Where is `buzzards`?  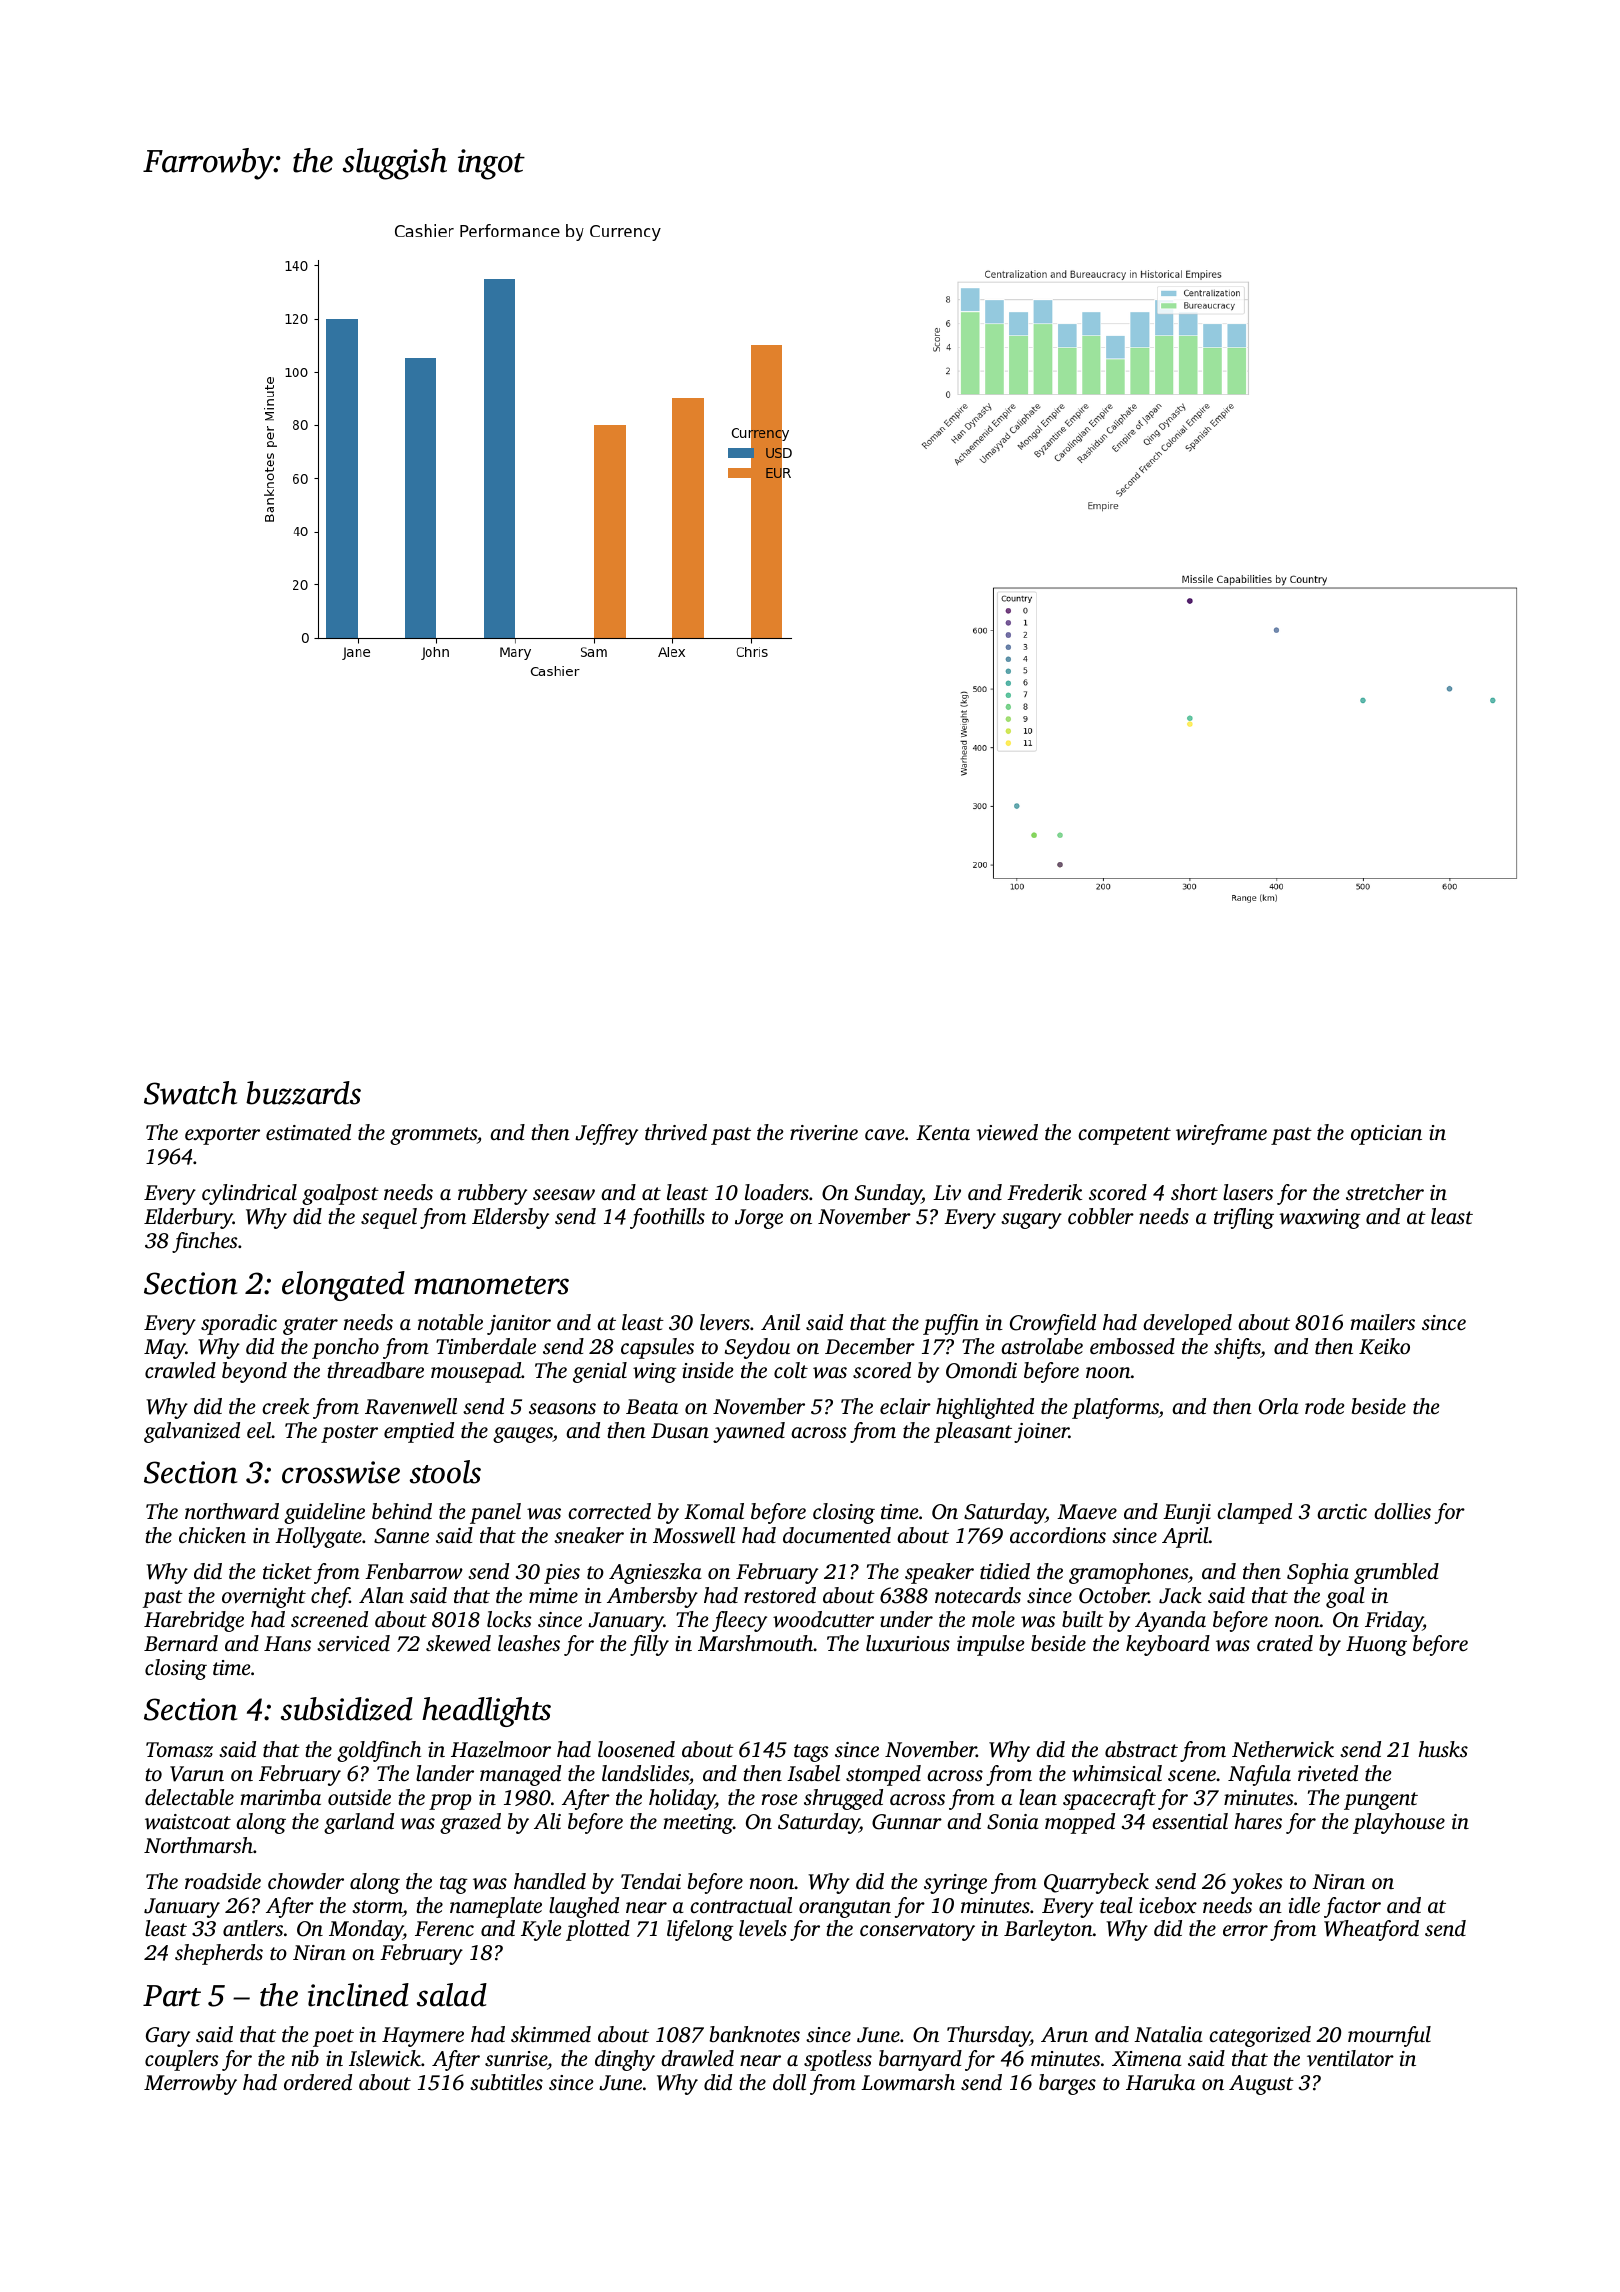
buzzards is located at coordinates (303, 1093).
